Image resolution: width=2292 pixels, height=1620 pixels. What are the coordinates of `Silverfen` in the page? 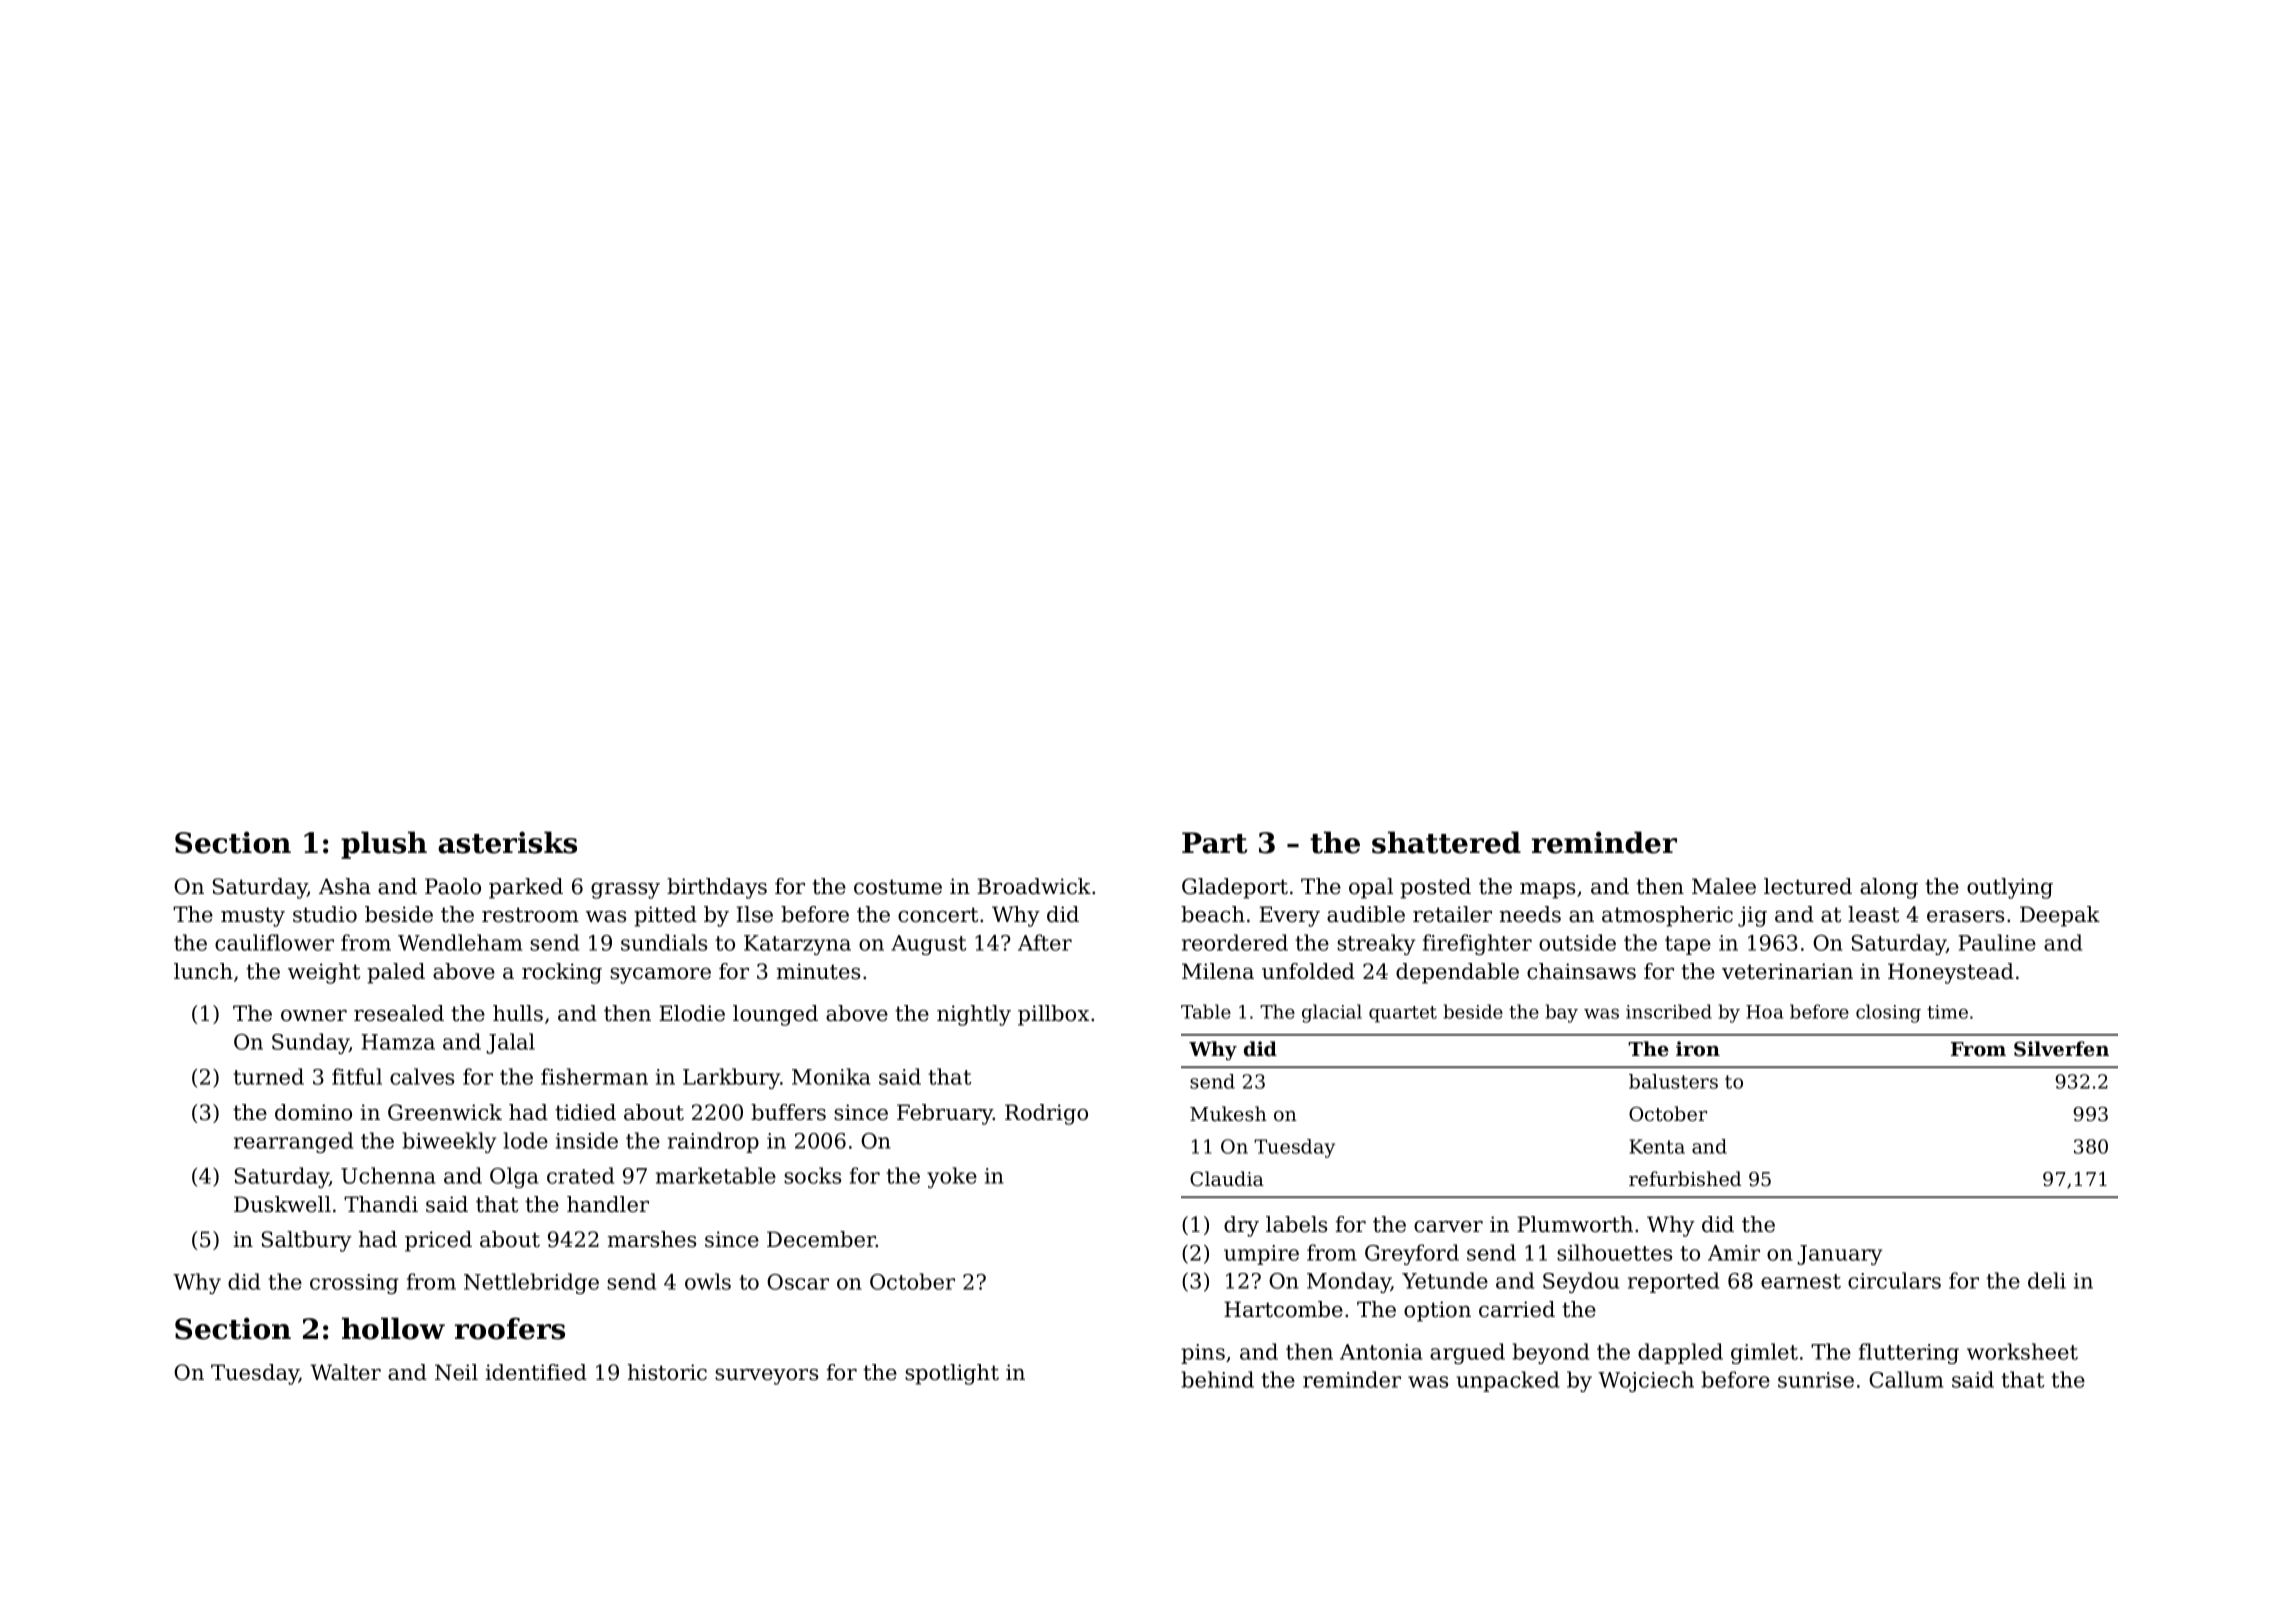 It's located at (2061, 1049).
